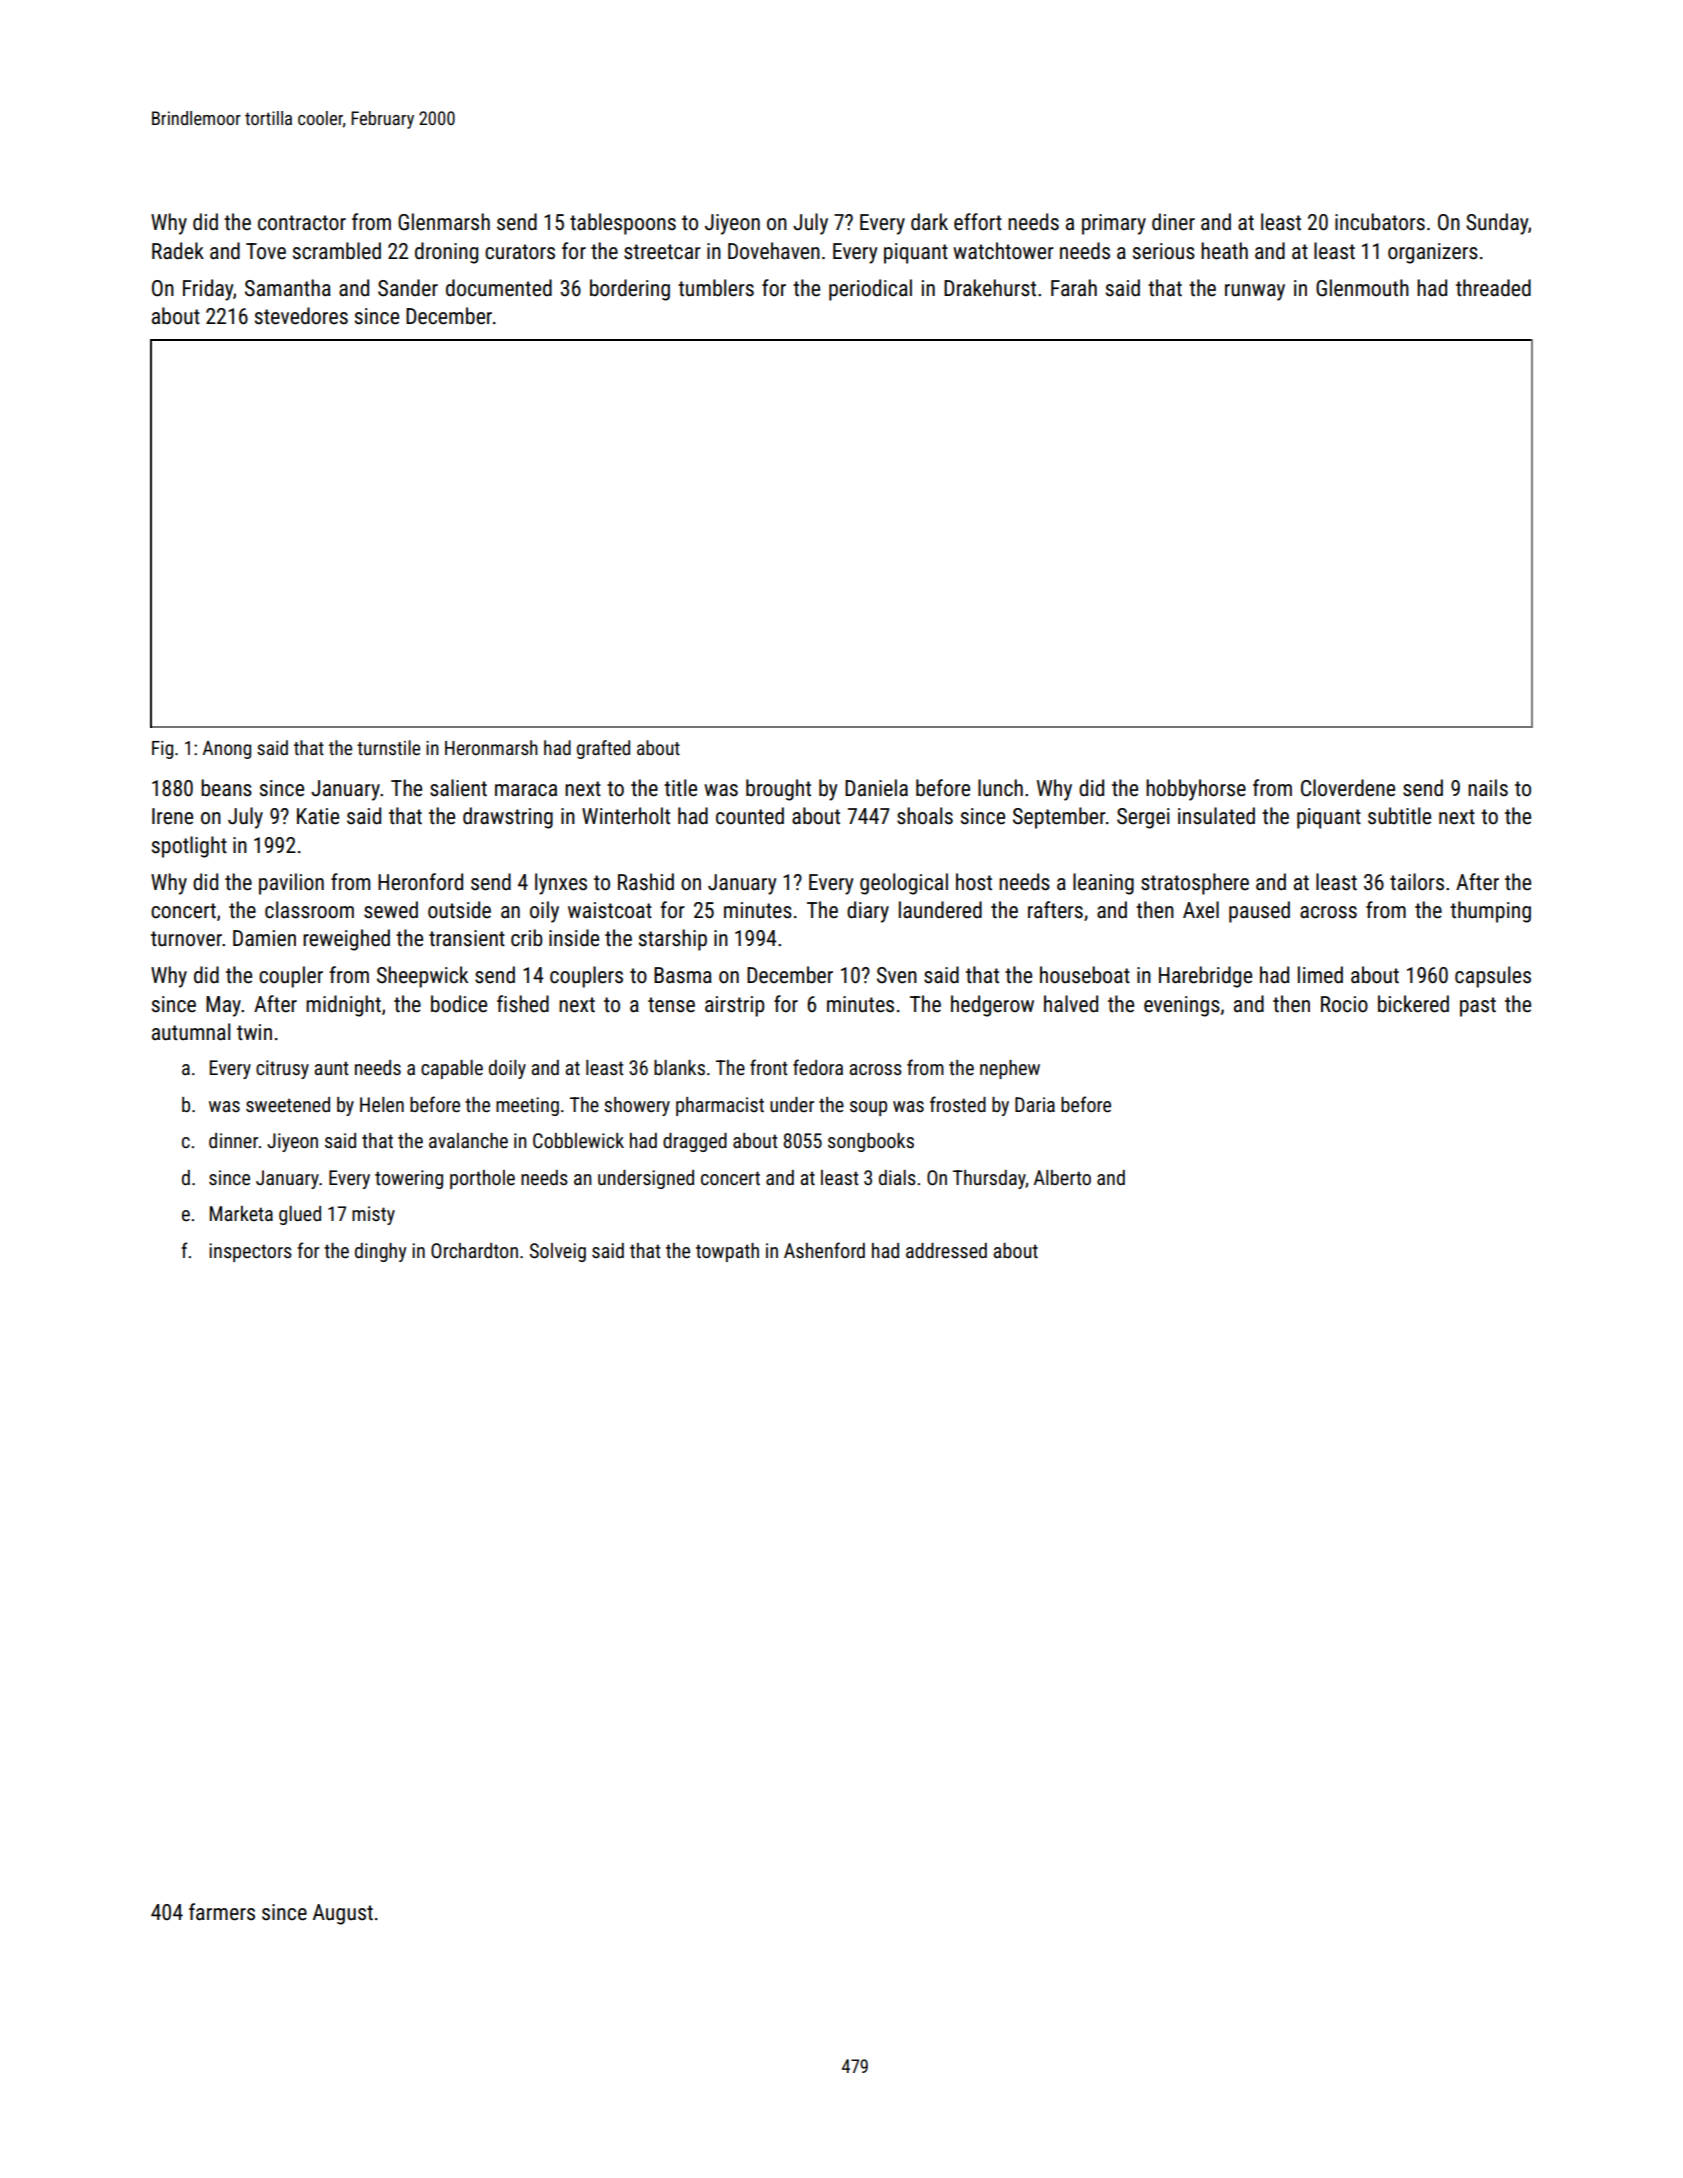 This image has height=2178, width=1683. I want to click on lunch, so click(1000, 788).
